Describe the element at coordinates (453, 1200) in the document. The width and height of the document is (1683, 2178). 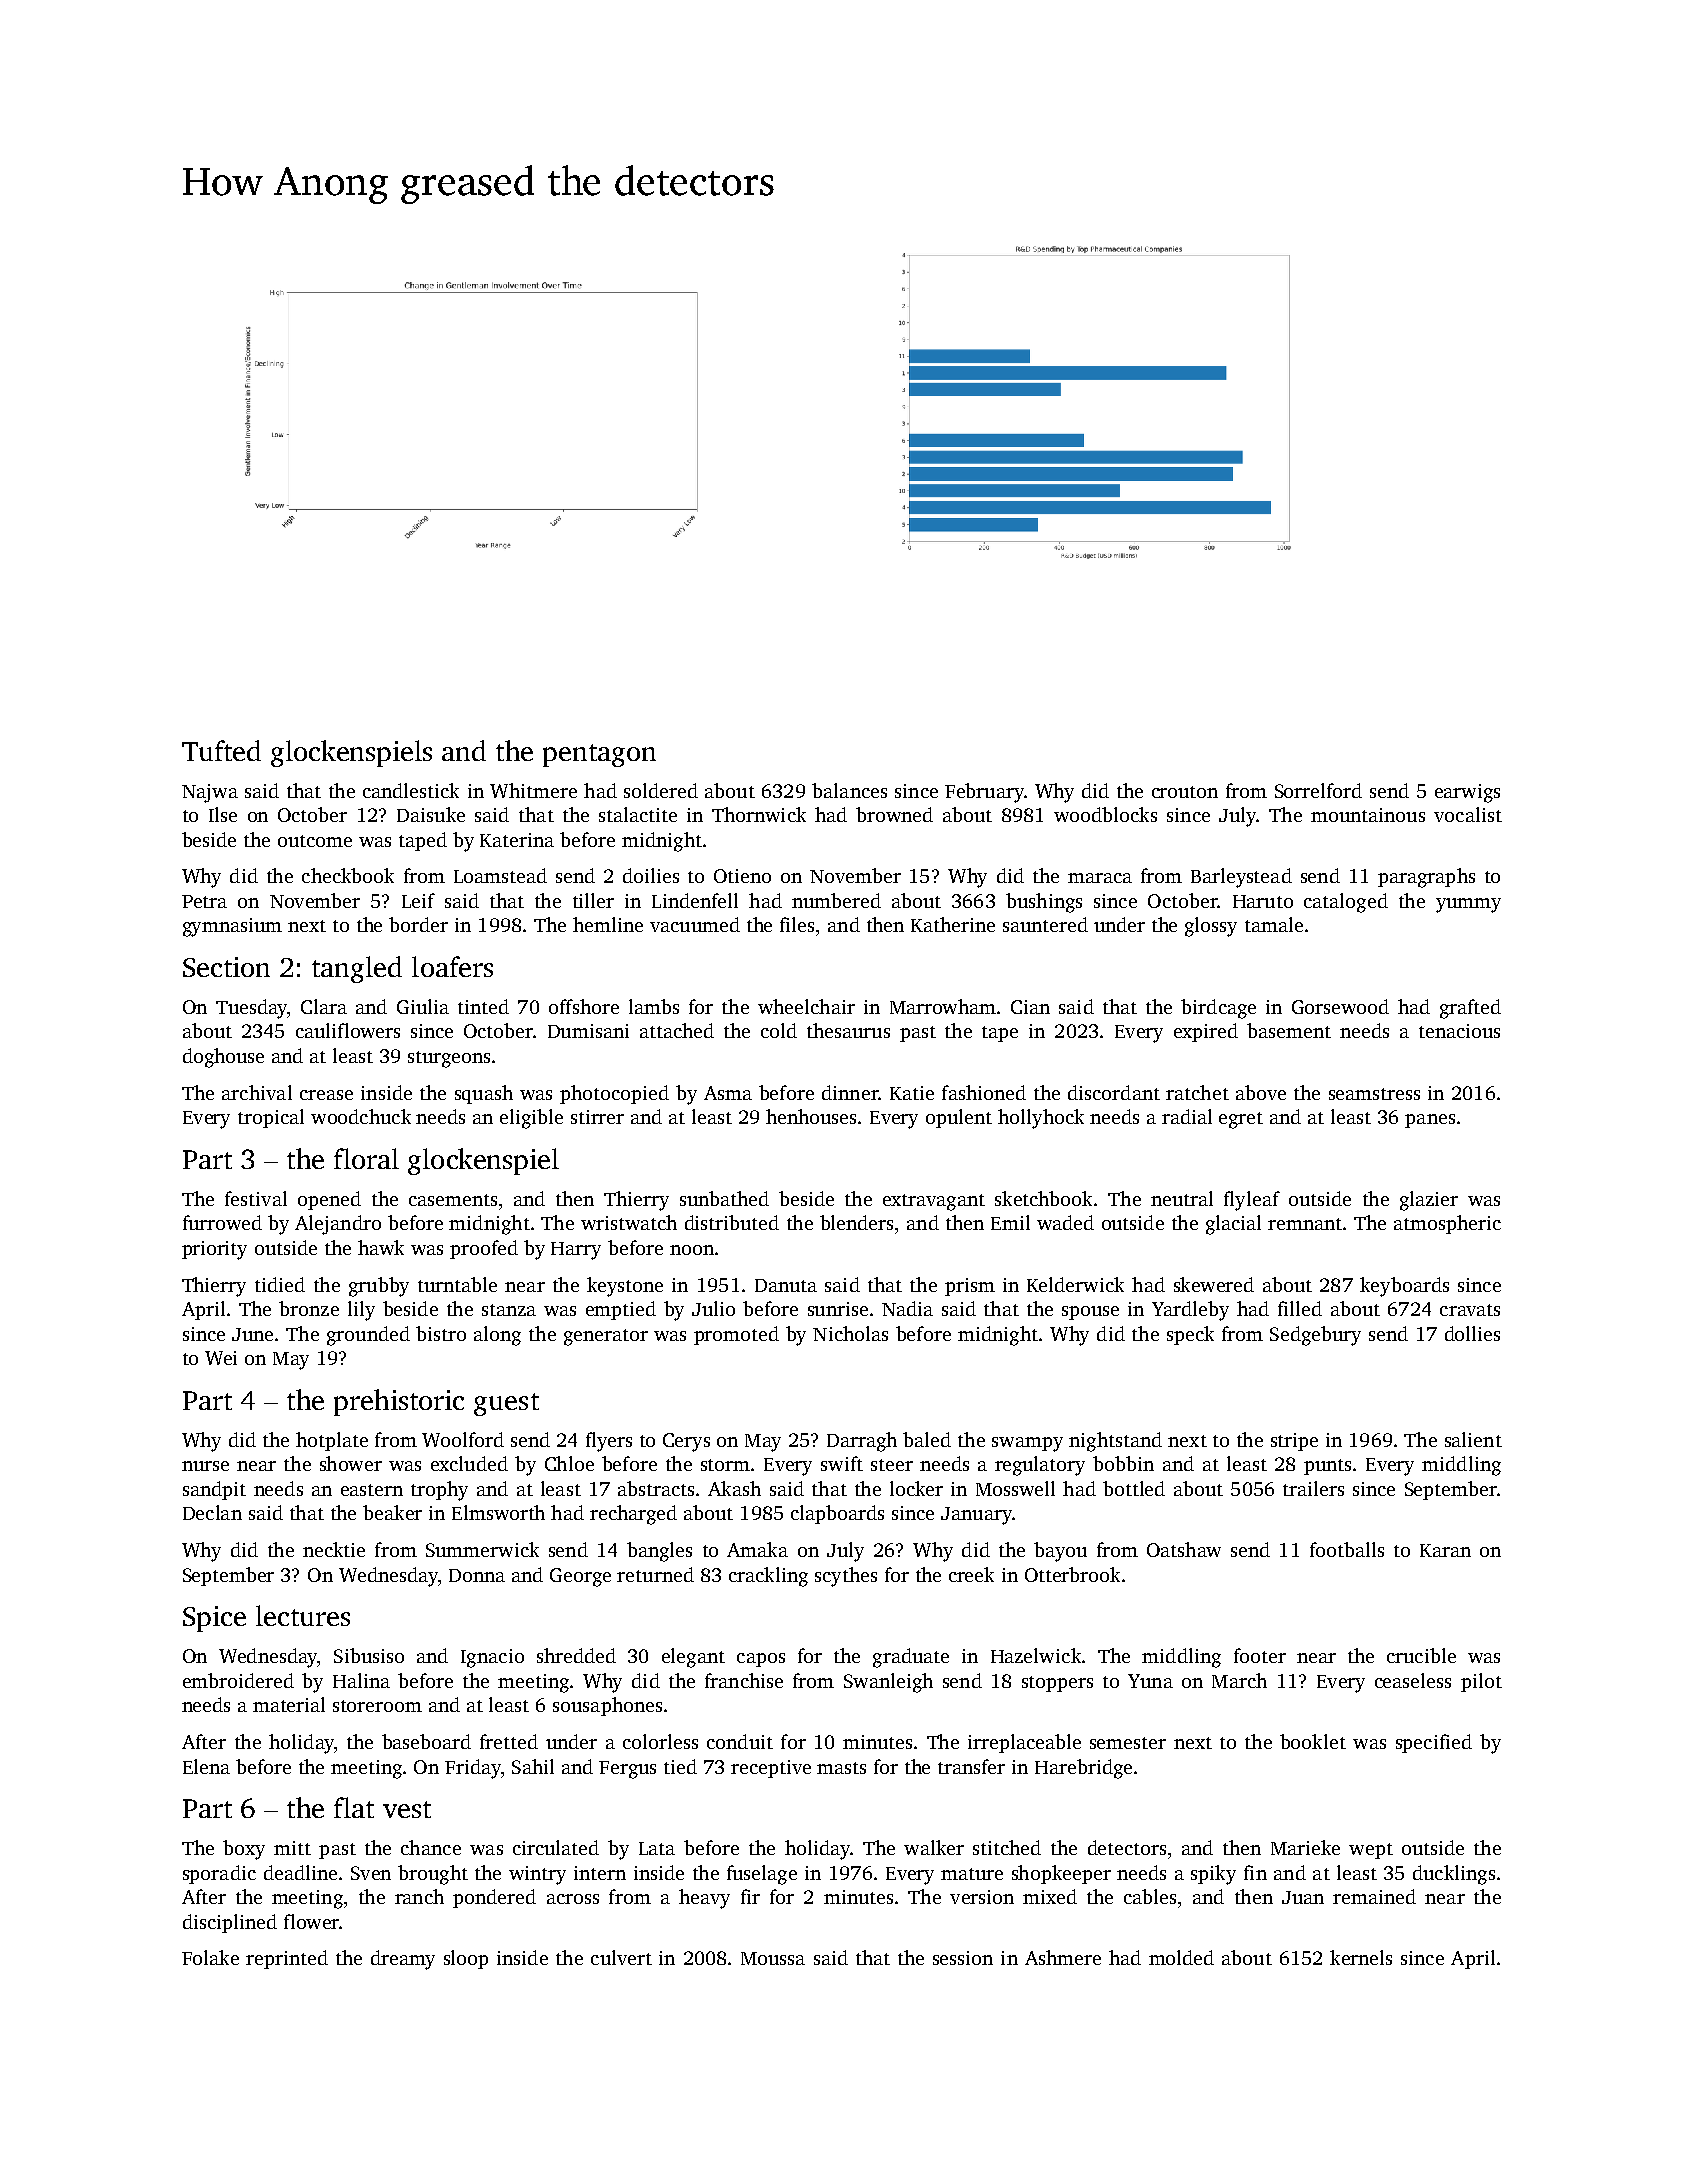
I see `casements` at that location.
